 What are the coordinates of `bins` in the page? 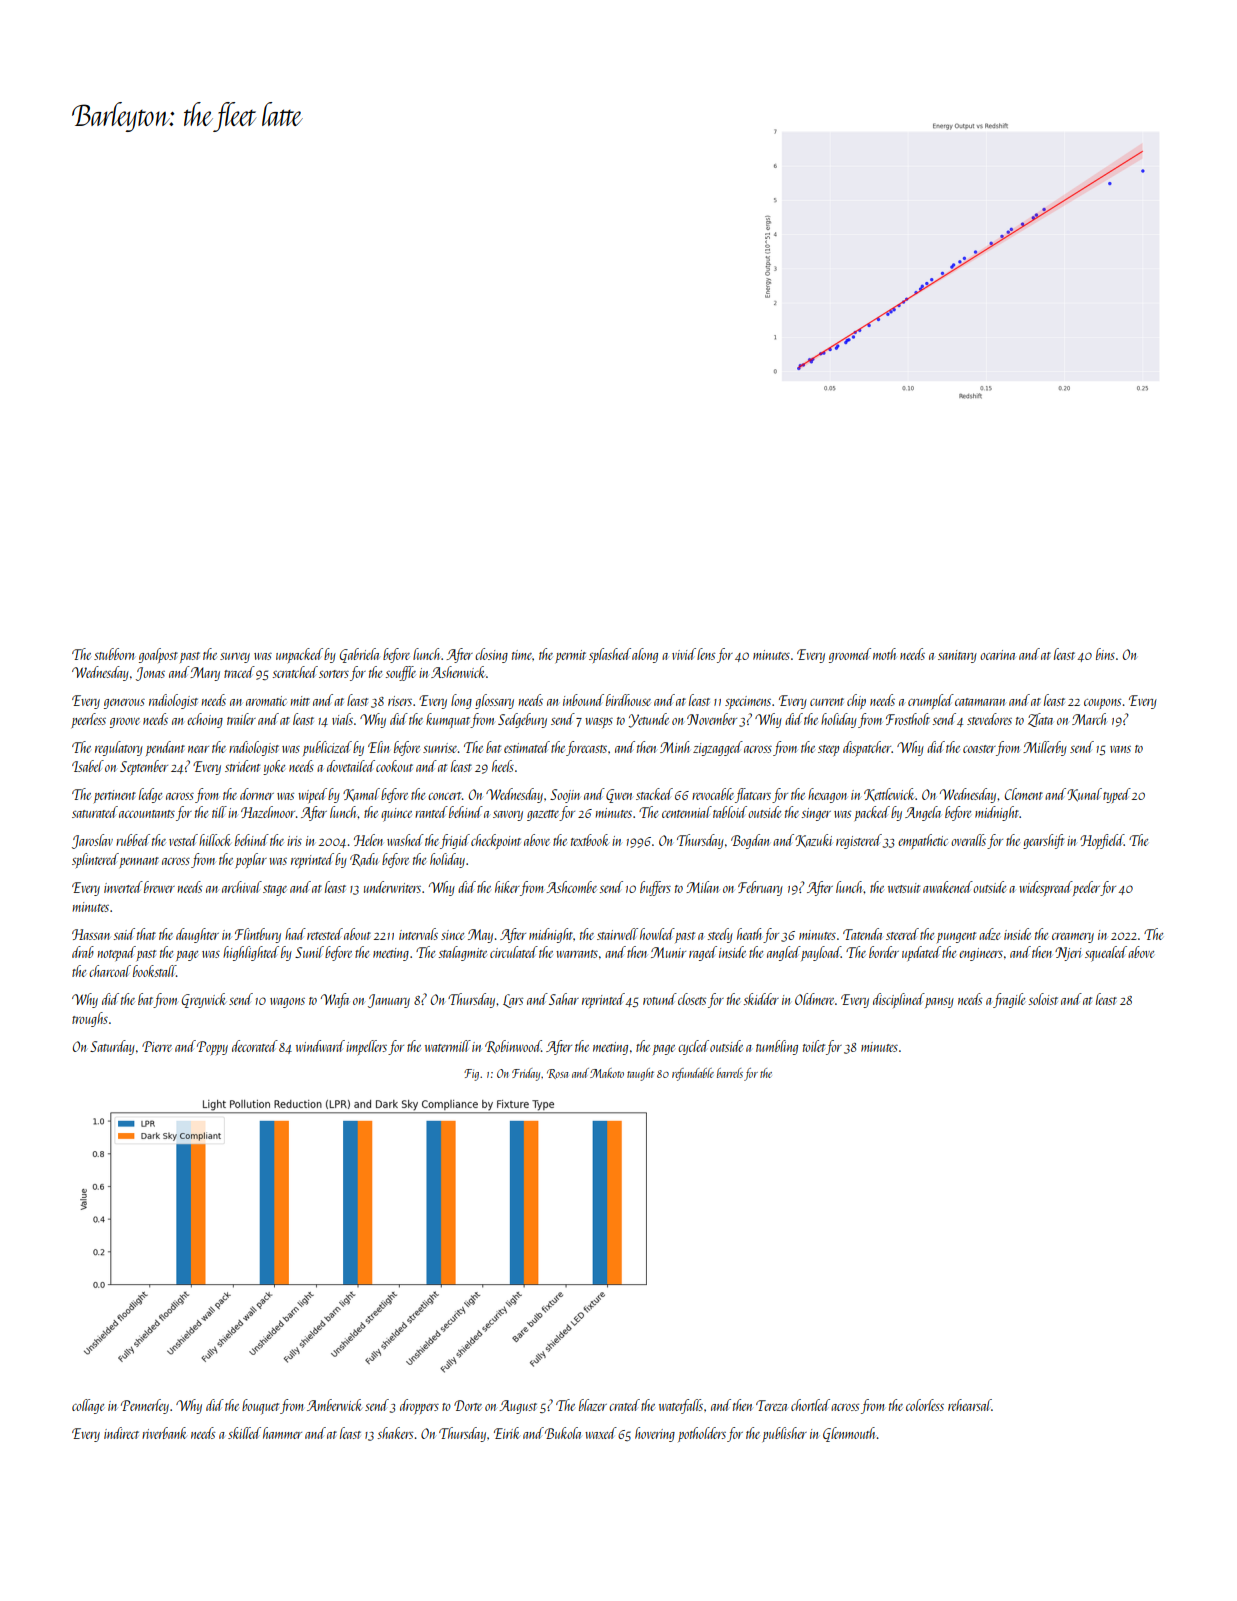 It's located at (1105, 654).
